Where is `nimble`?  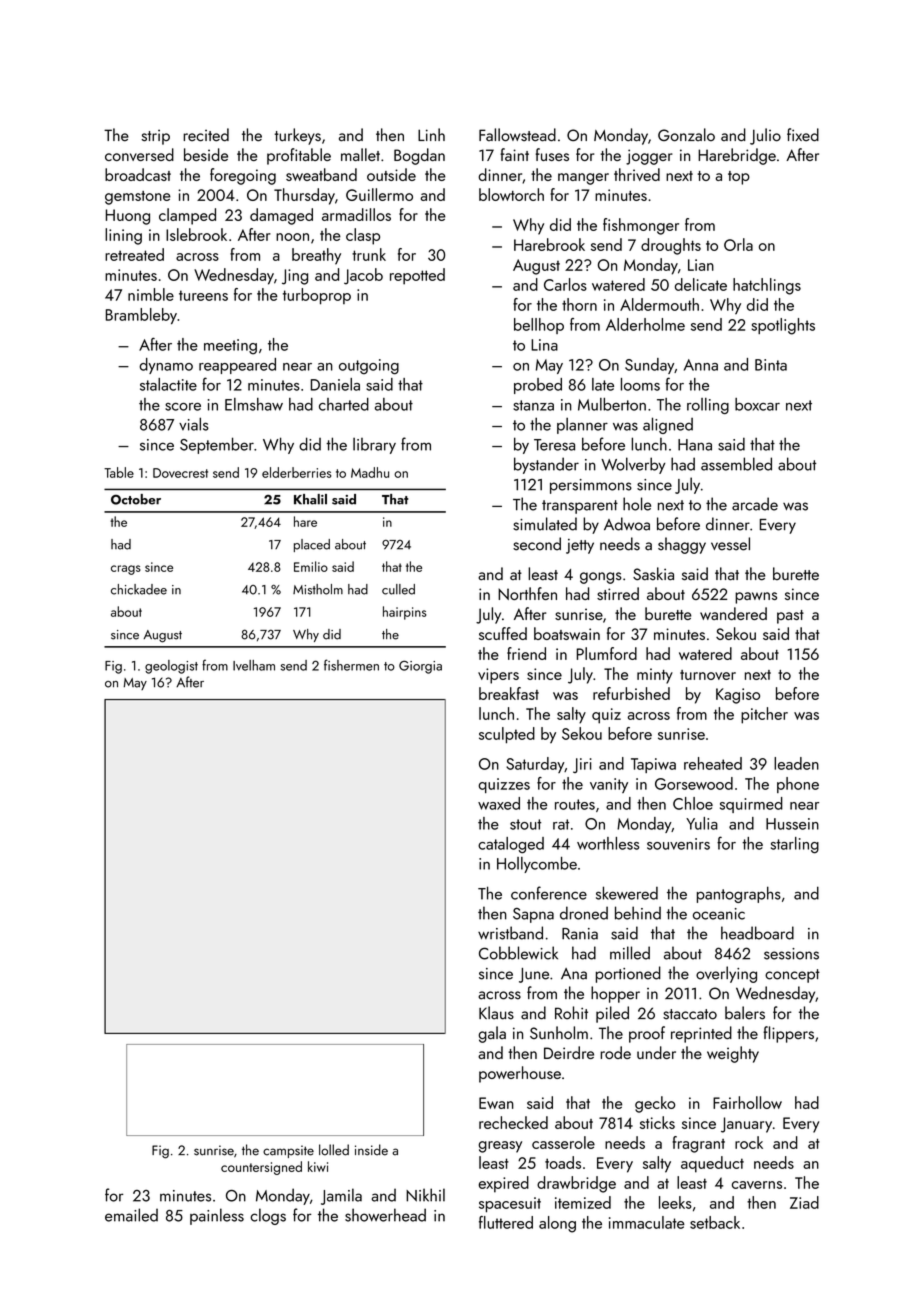 nimble is located at coordinates (151, 294).
